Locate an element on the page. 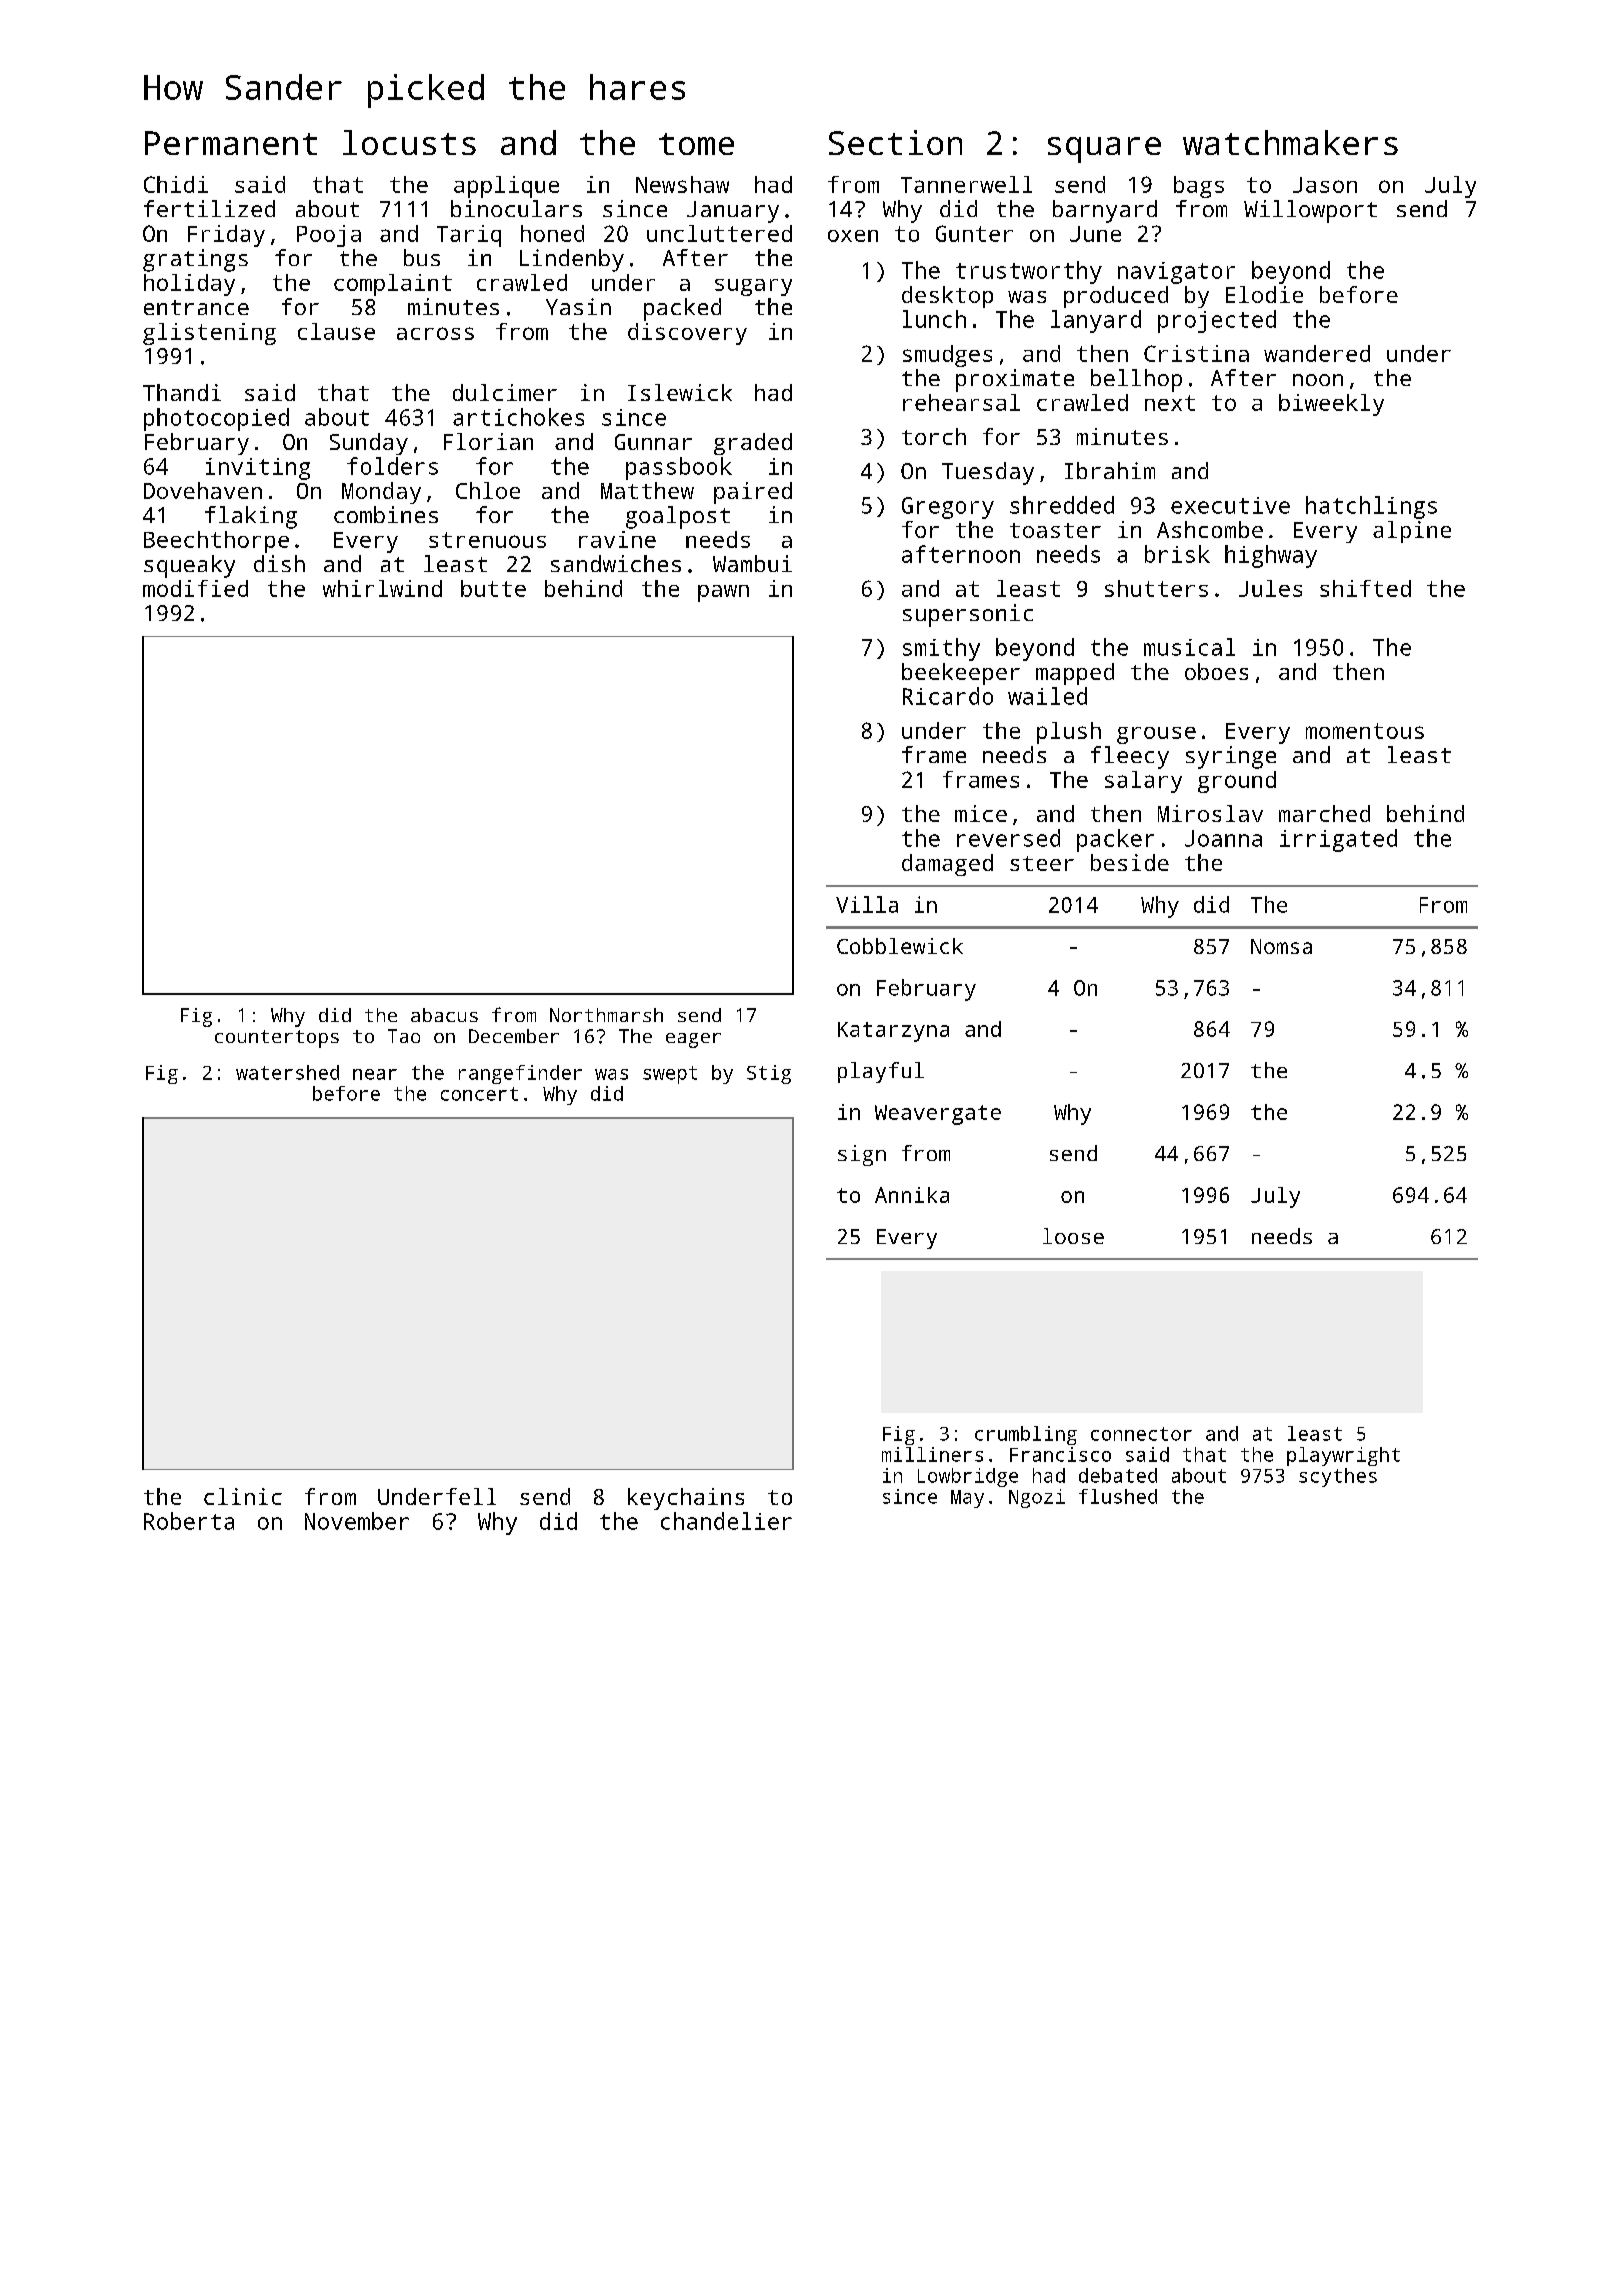 The image size is (1620, 2292). Thandi is located at coordinates (182, 392).
